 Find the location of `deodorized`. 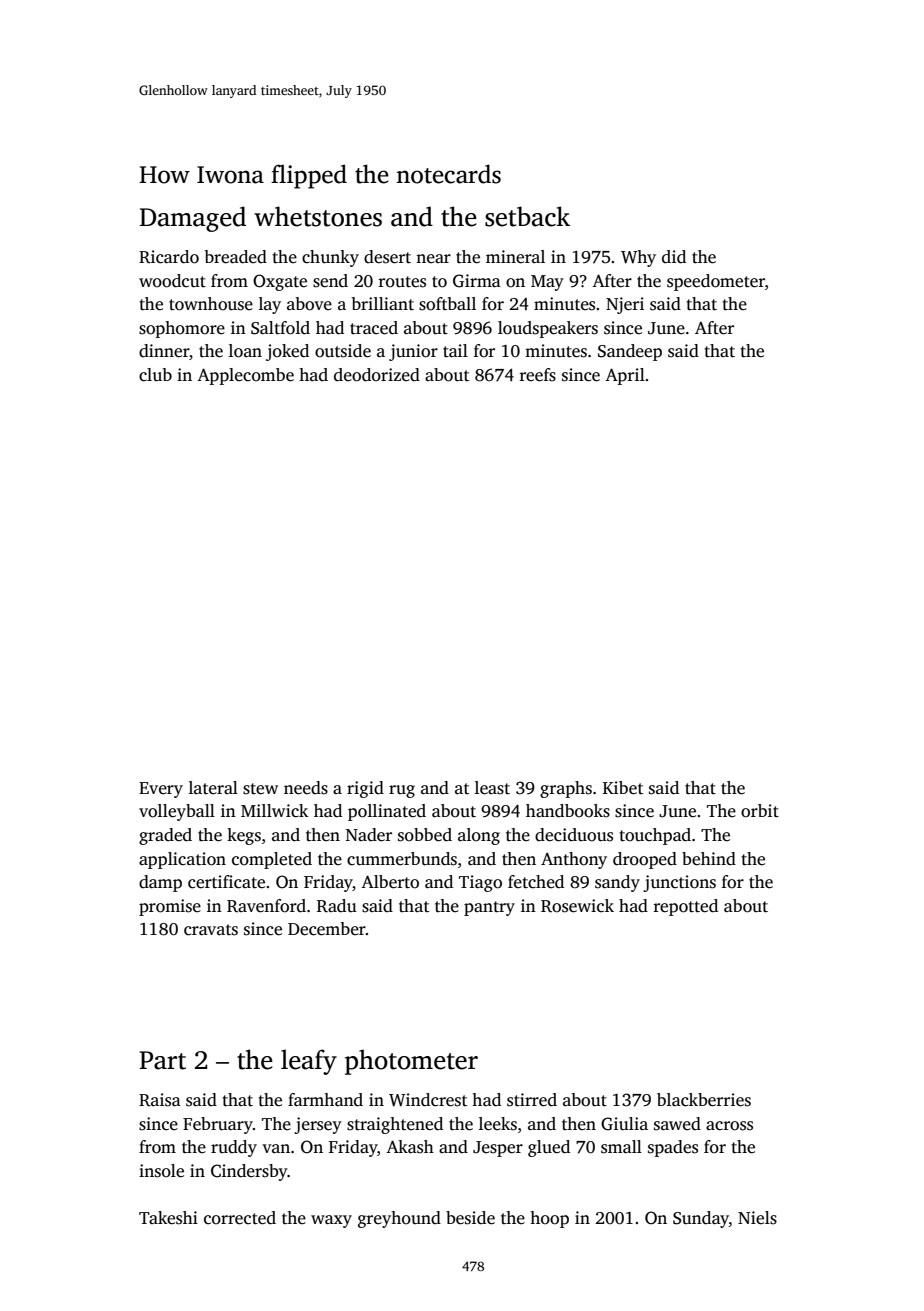

deodorized is located at coordinates (377, 375).
